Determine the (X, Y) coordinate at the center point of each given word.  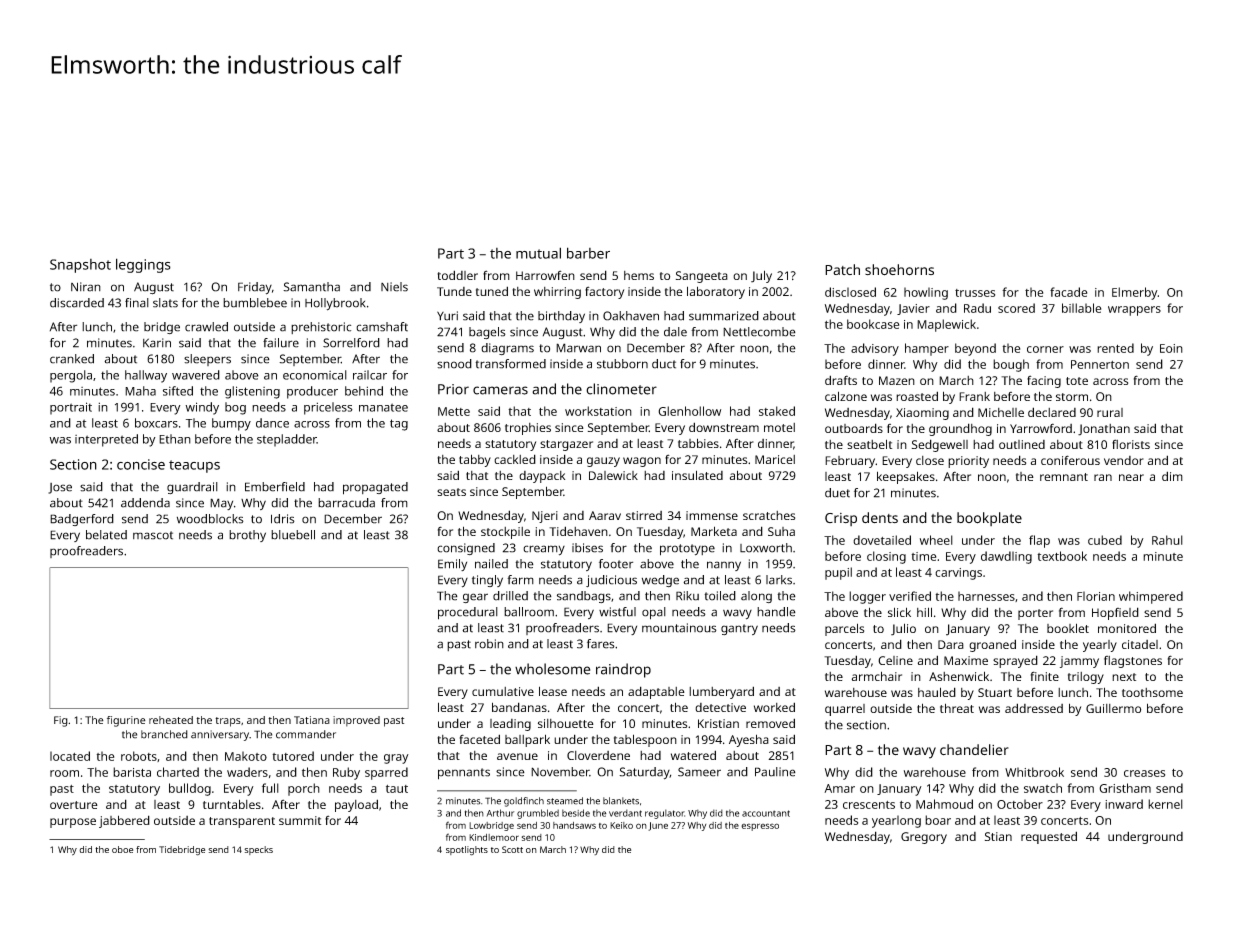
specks (258, 850)
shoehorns (899, 270)
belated (106, 535)
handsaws (574, 825)
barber (588, 253)
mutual (538, 253)
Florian (1096, 596)
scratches (769, 515)
